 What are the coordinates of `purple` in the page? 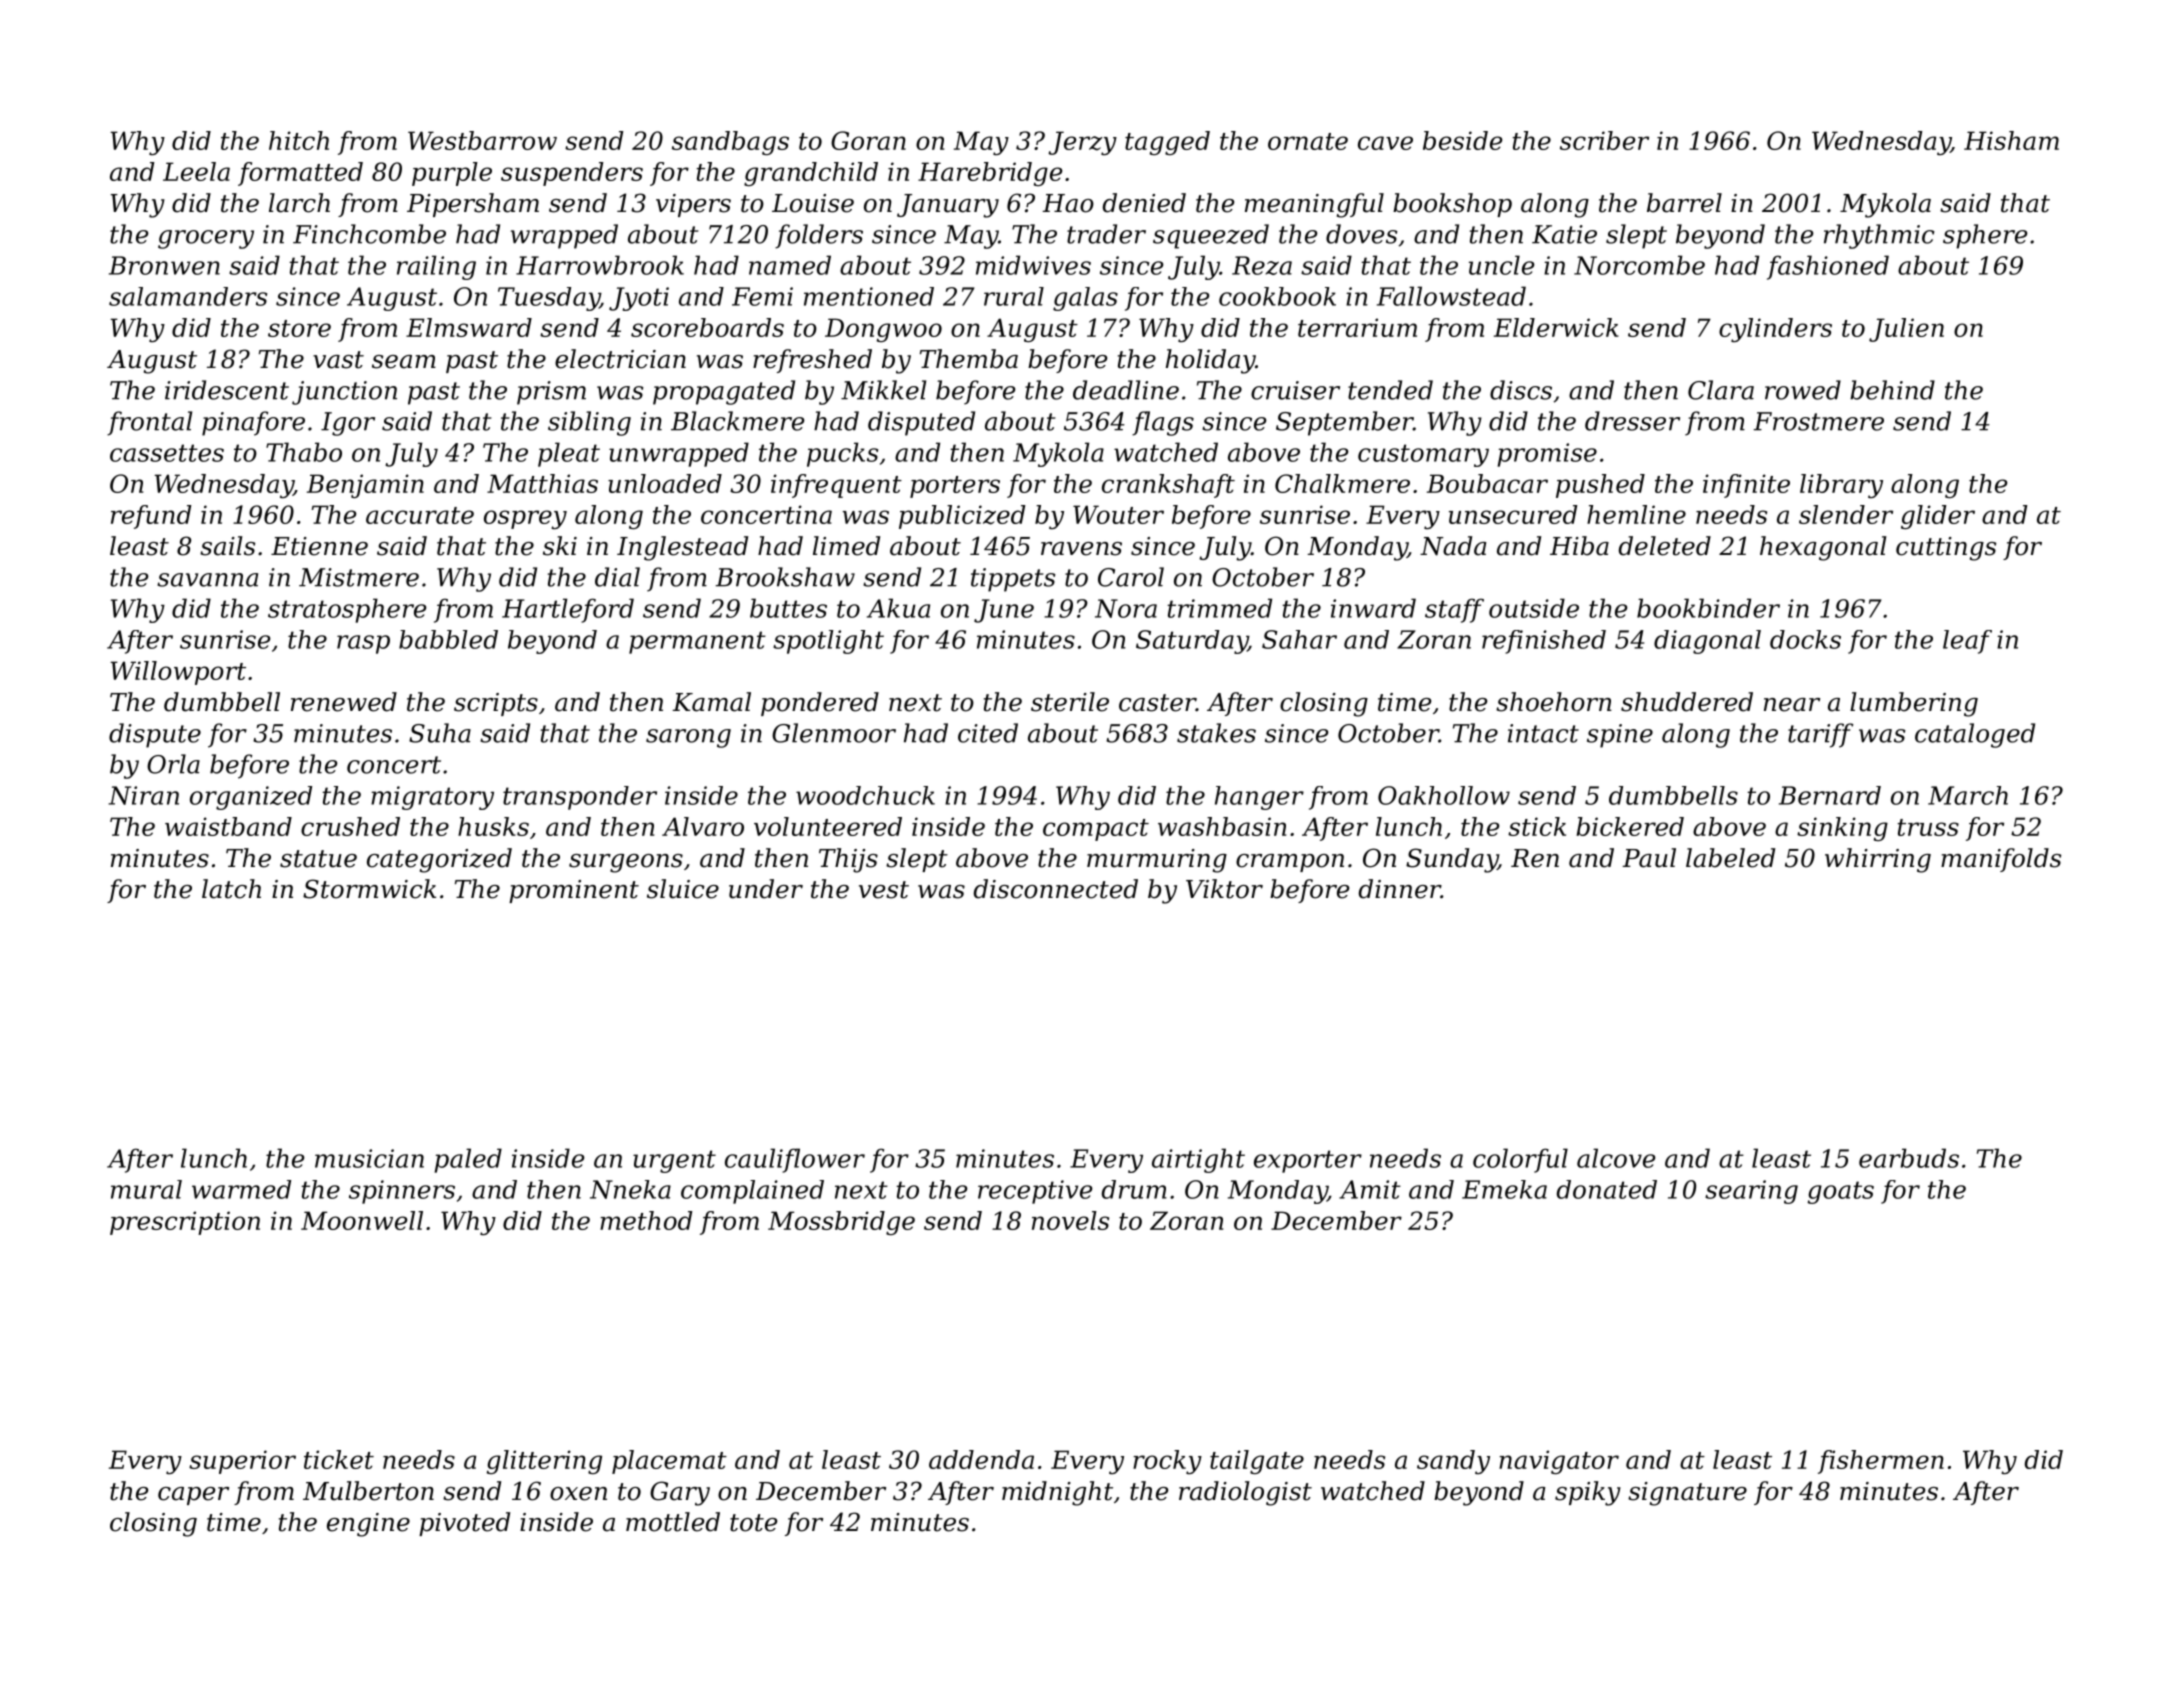 It's located at (452, 174).
